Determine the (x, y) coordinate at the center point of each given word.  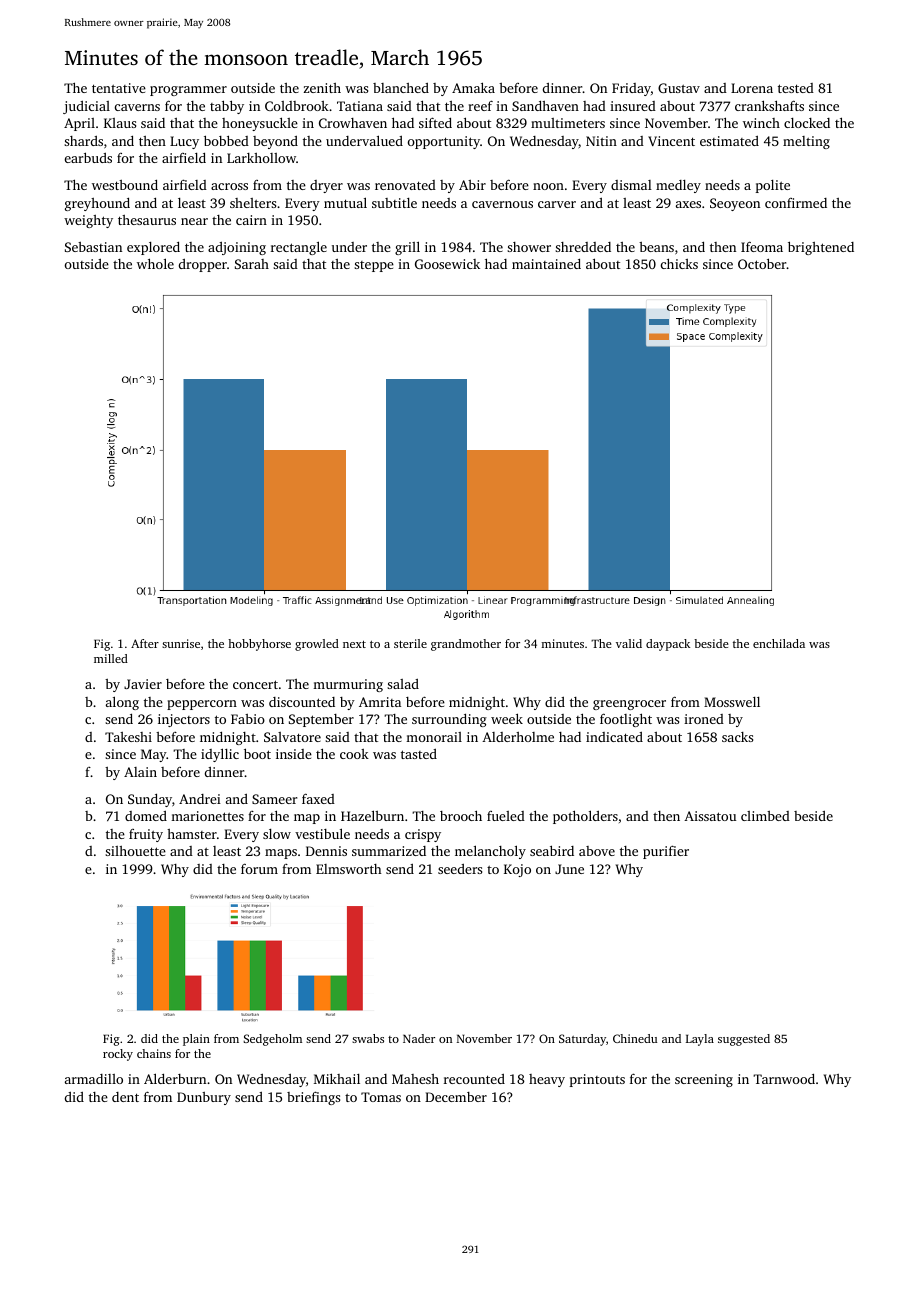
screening (704, 1080)
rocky (118, 1055)
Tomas (381, 1097)
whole (155, 263)
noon (548, 186)
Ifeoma (762, 246)
